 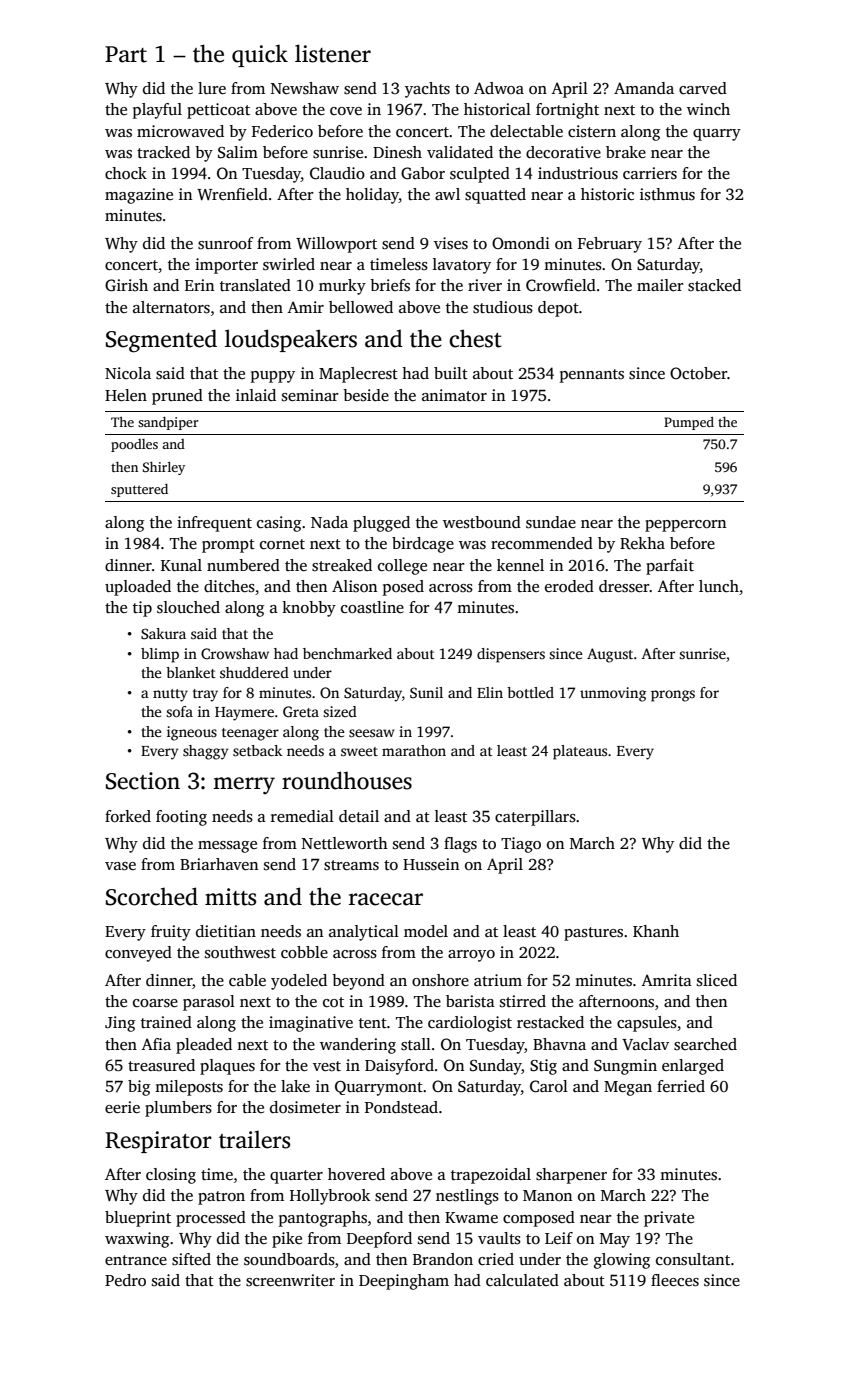 What do you see at coordinates (401, 1107) in the screenshot?
I see `Pondstead` at bounding box center [401, 1107].
